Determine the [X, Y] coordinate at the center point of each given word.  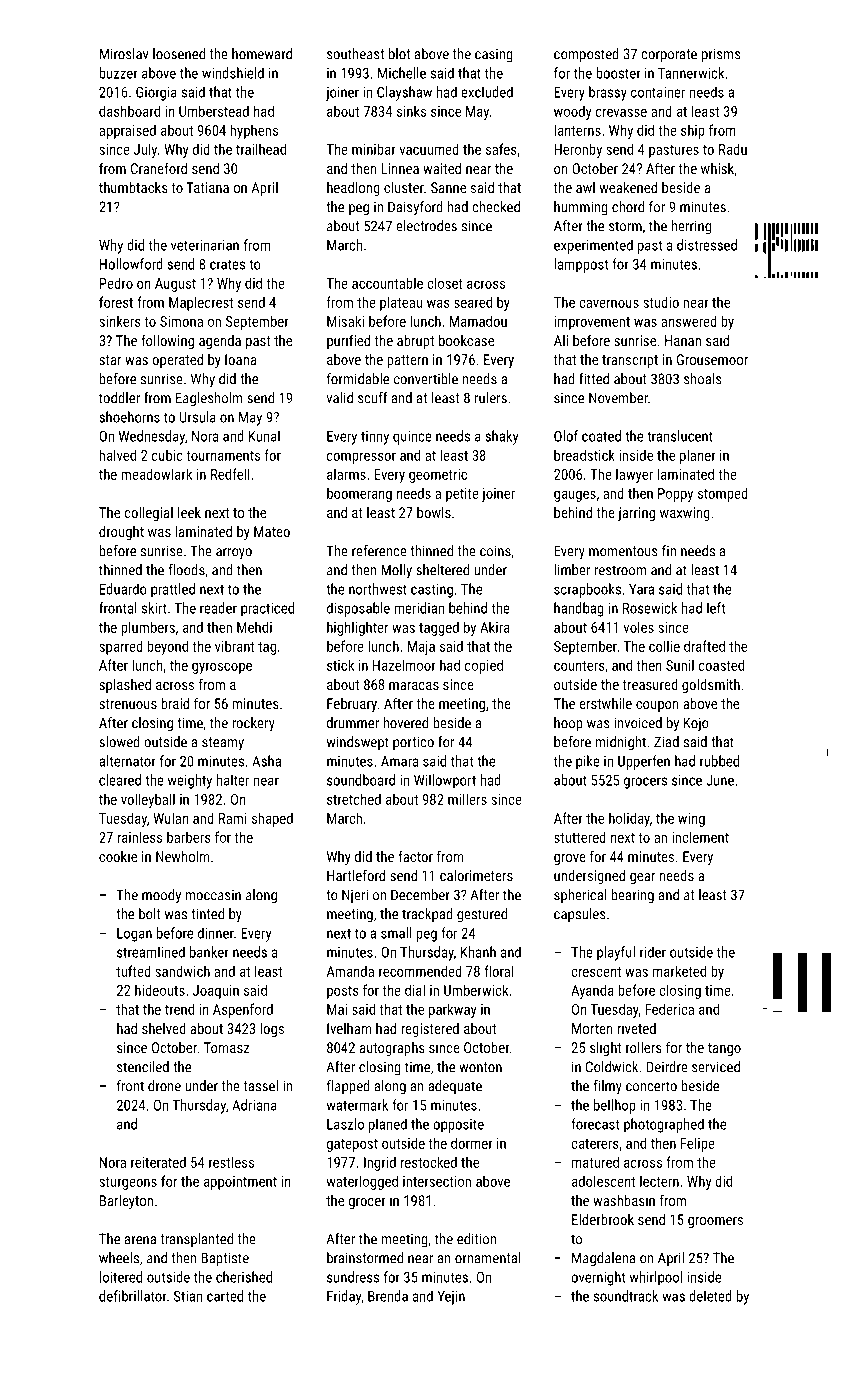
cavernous [609, 303]
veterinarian [205, 245]
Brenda [388, 1296]
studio [661, 302]
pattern [407, 361]
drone [164, 1086]
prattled [173, 590]
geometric [438, 476]
